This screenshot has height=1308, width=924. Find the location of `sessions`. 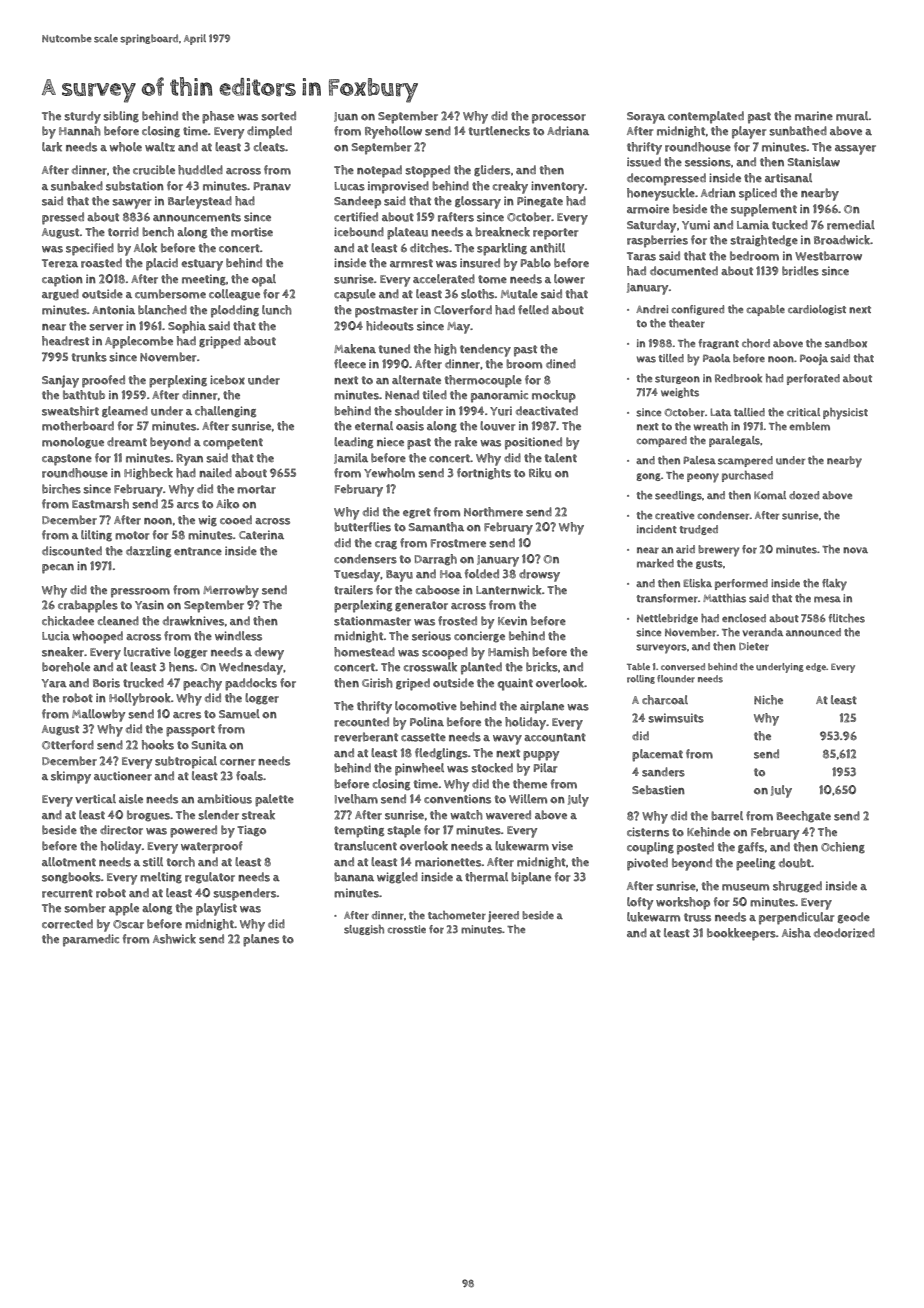

sessions is located at coordinates (708, 162).
